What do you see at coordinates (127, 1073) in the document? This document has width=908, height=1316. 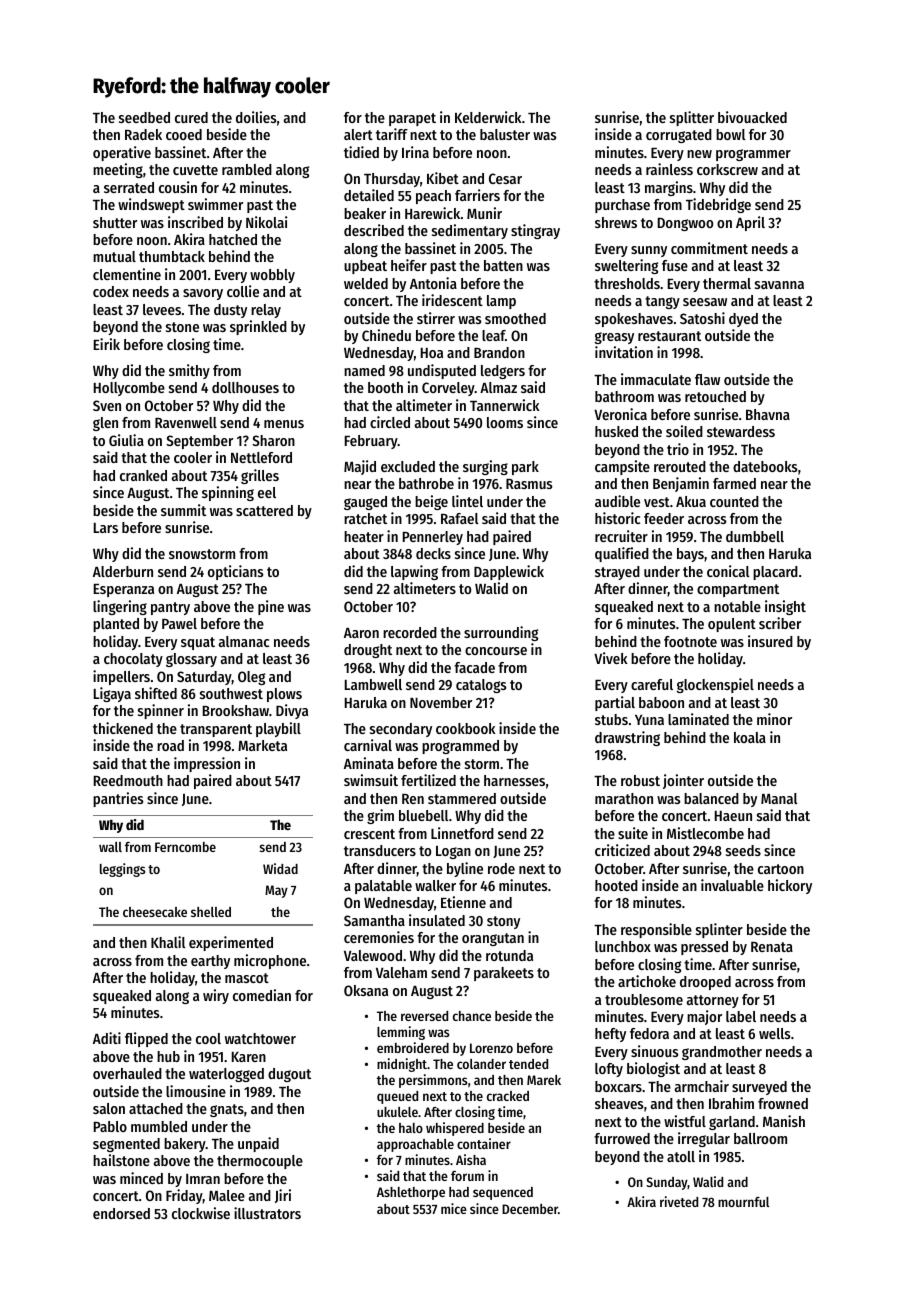 I see `overhauled` at bounding box center [127, 1073].
